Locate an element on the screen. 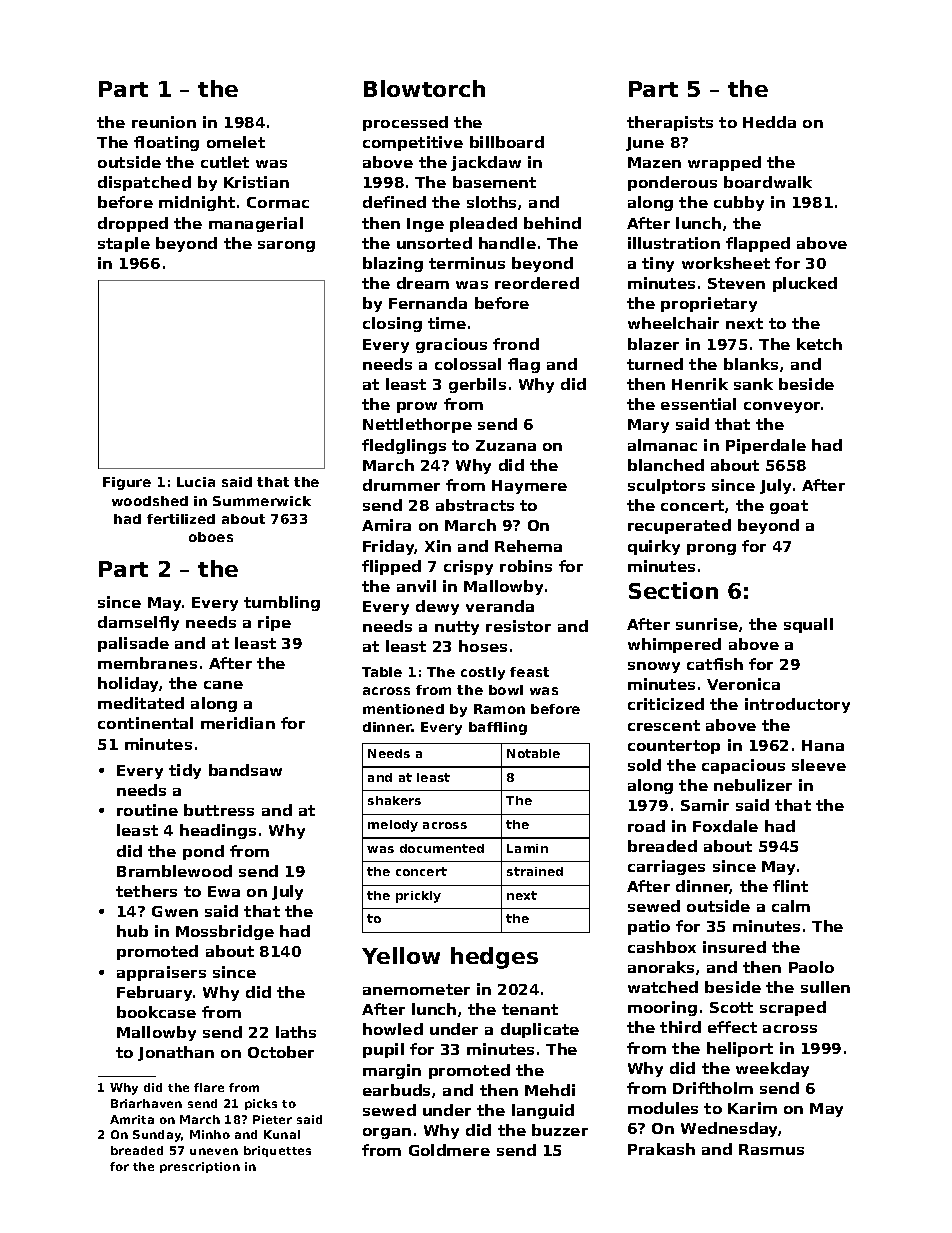 The width and height of the screenshot is (952, 1233). Hedda is located at coordinates (769, 122).
